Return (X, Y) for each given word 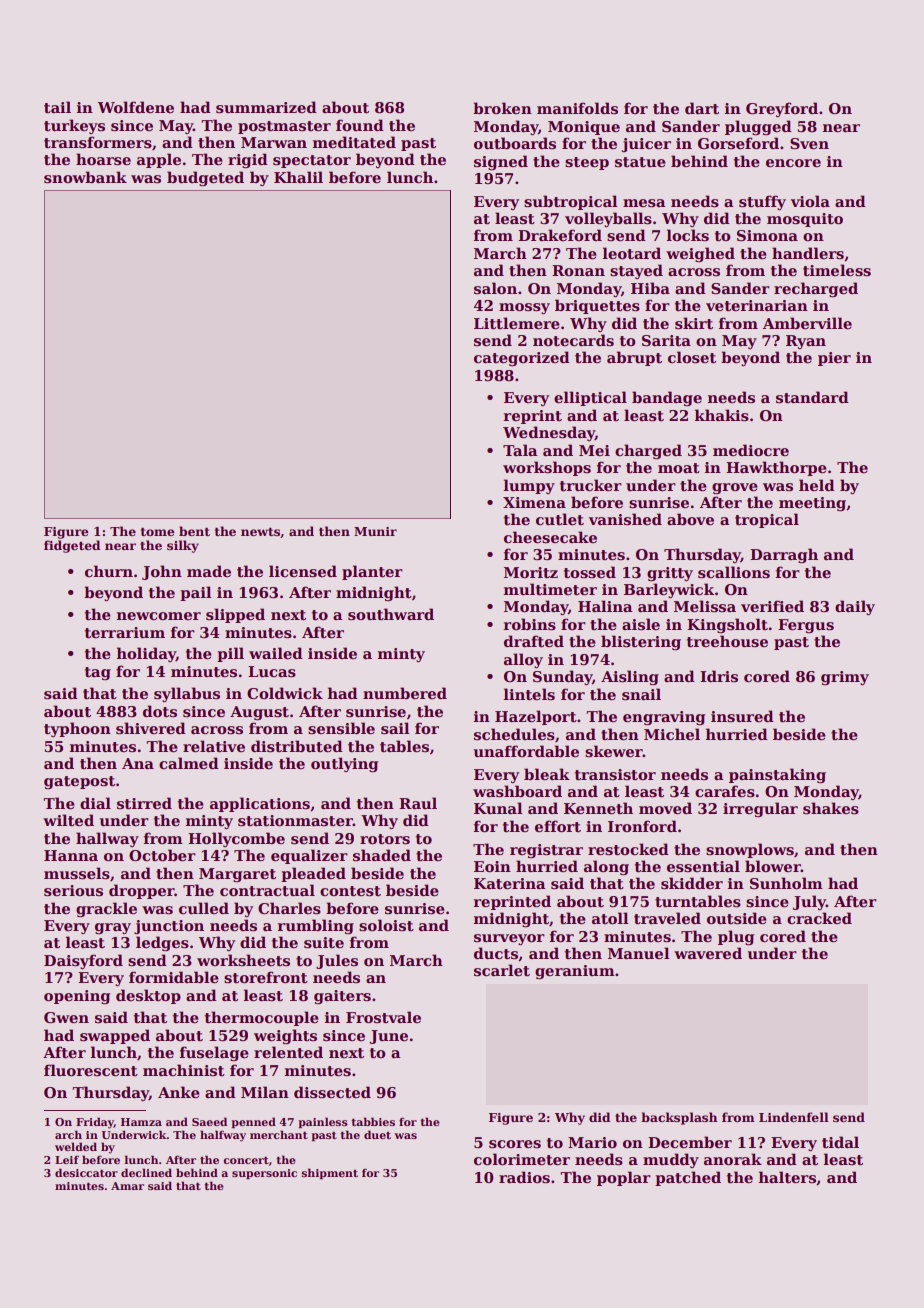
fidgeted (72, 546)
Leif (67, 1159)
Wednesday (549, 433)
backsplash (679, 1118)
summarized (266, 107)
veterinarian (757, 306)
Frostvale (383, 1017)
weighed (700, 254)
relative (214, 746)
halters (787, 1177)
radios (524, 1177)
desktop (148, 996)
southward (391, 614)
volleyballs (608, 219)
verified (772, 606)
